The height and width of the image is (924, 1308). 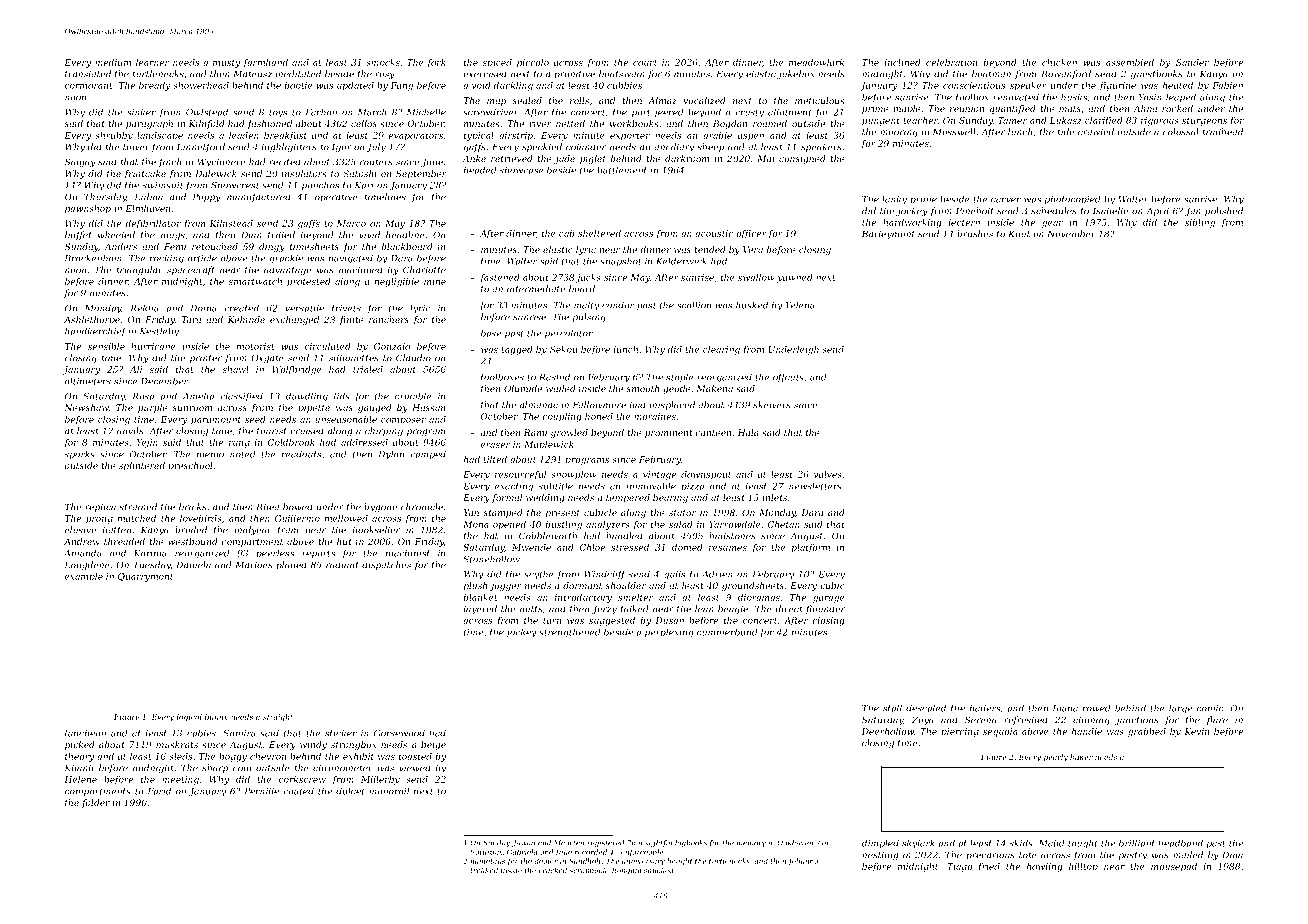 I want to click on folder, so click(x=96, y=803).
